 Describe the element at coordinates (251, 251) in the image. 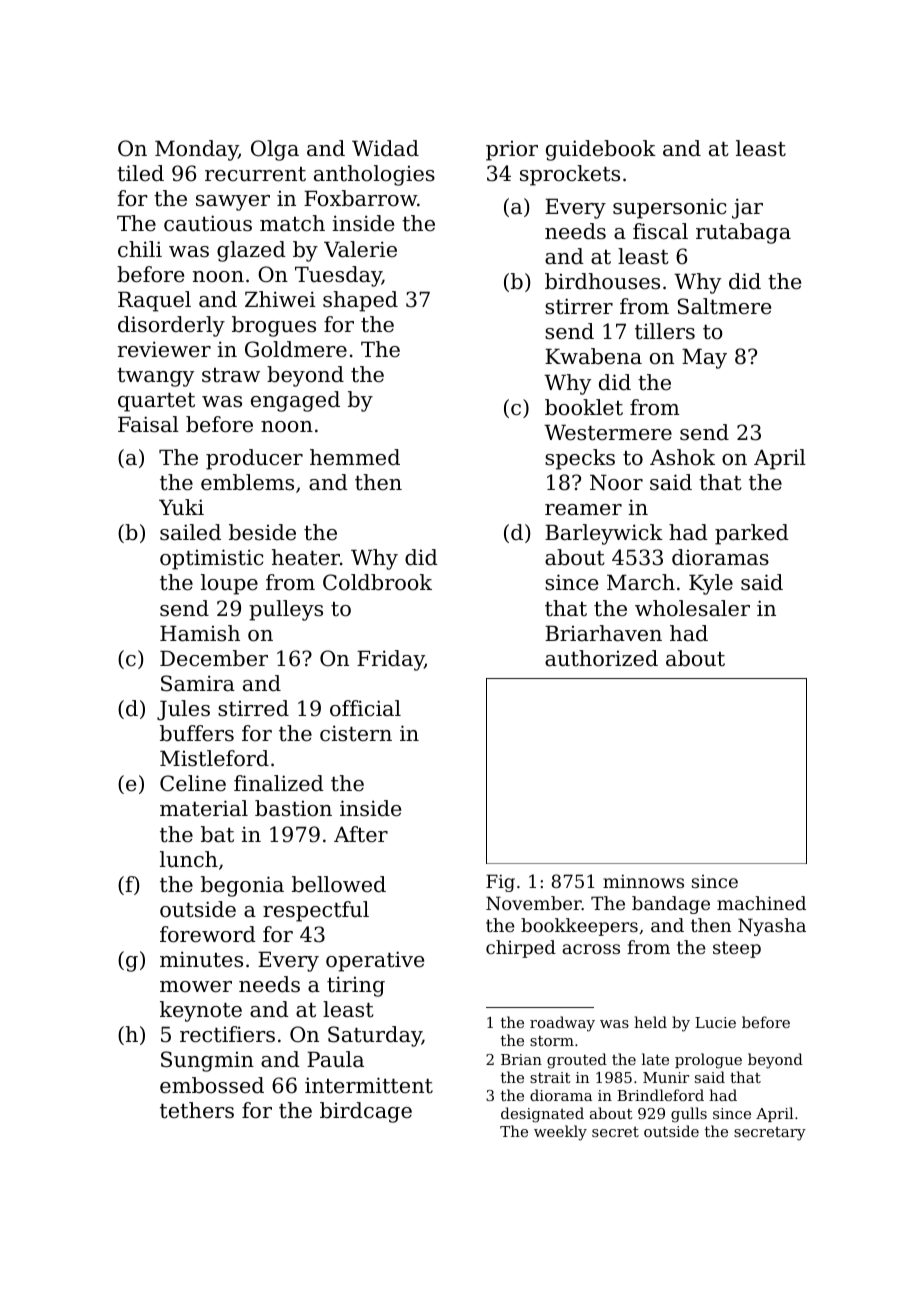

I see `glazed` at that location.
